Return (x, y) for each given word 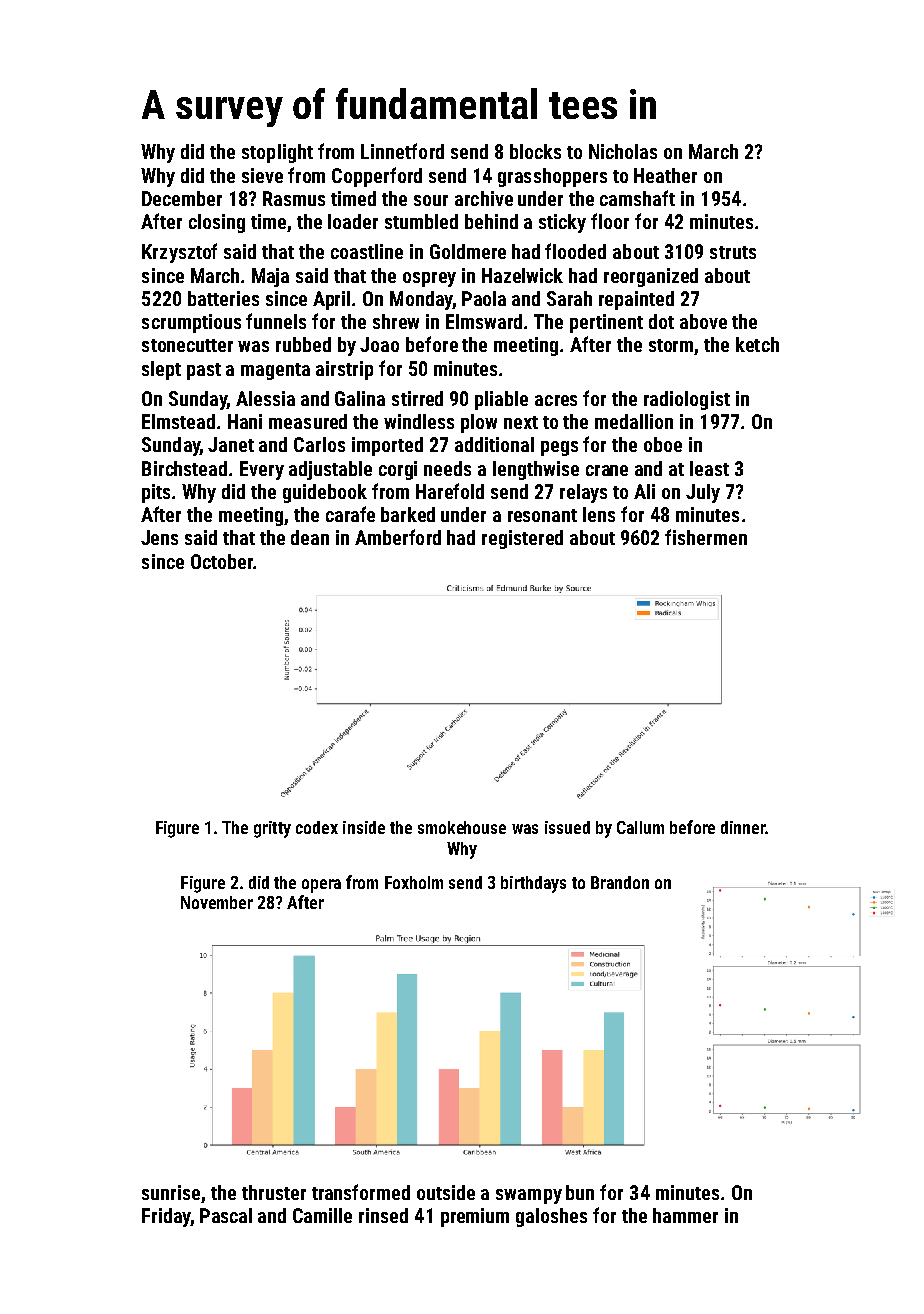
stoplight (277, 153)
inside (364, 827)
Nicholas (623, 151)
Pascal (226, 1215)
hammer (685, 1215)
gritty (272, 829)
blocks (535, 151)
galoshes (551, 1217)
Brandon (620, 882)
